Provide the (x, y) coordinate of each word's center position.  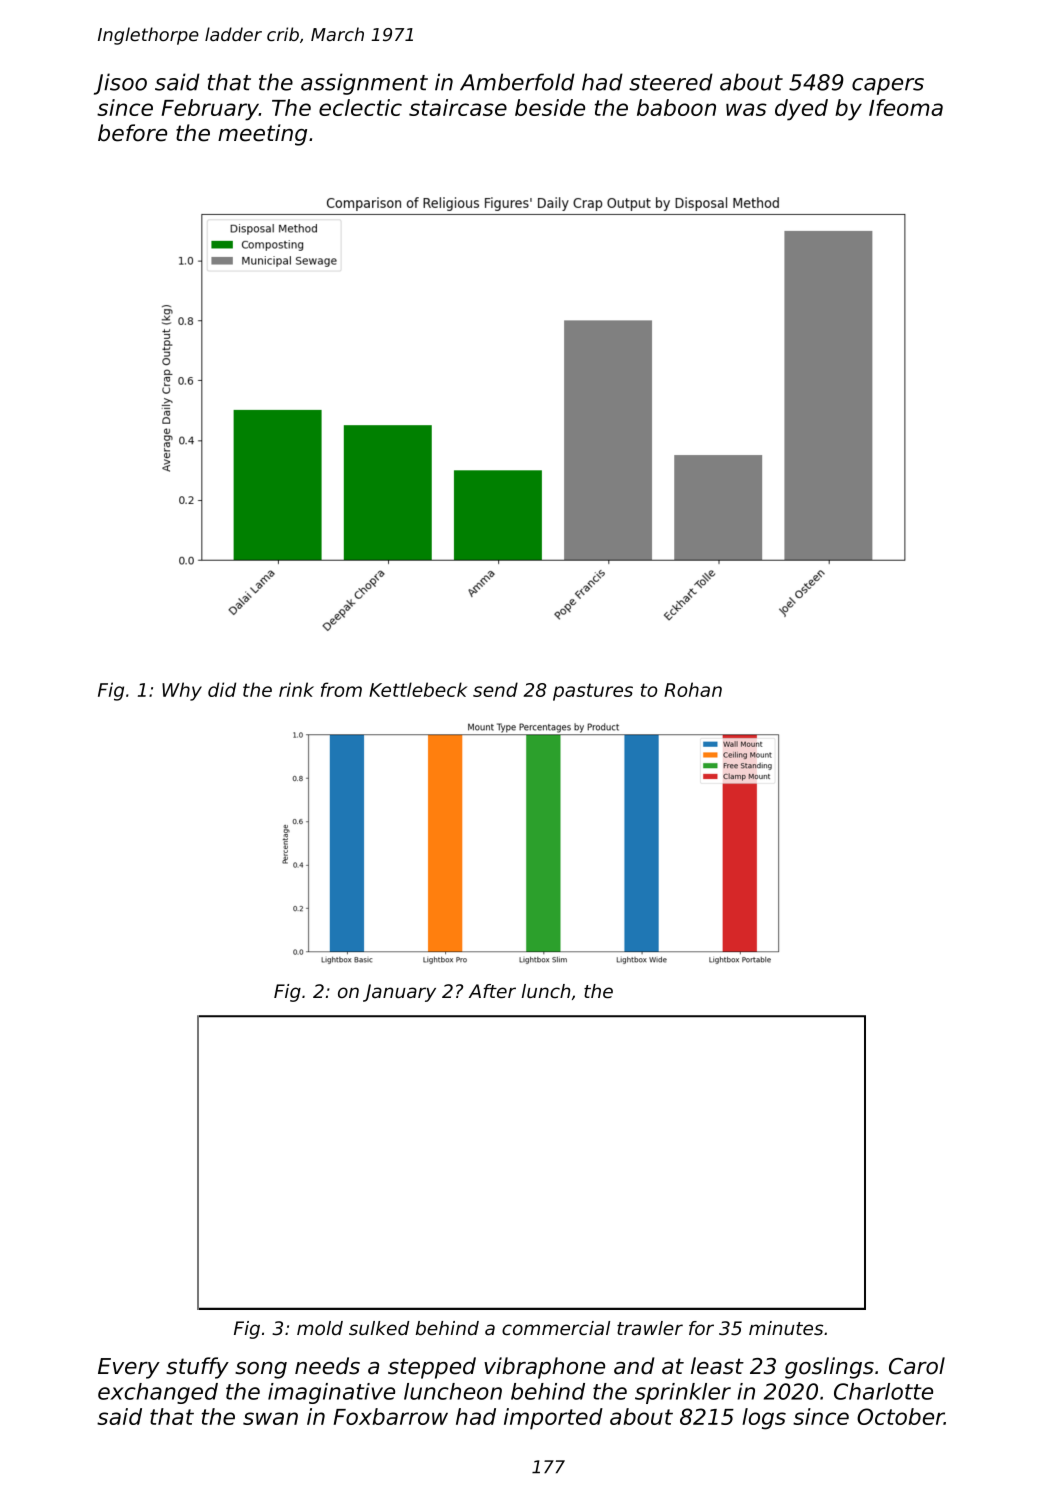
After (492, 991)
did (222, 689)
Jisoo (120, 84)
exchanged (158, 1393)
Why (182, 691)
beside (550, 107)
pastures (593, 692)
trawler (650, 1328)
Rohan (693, 689)
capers (888, 86)
